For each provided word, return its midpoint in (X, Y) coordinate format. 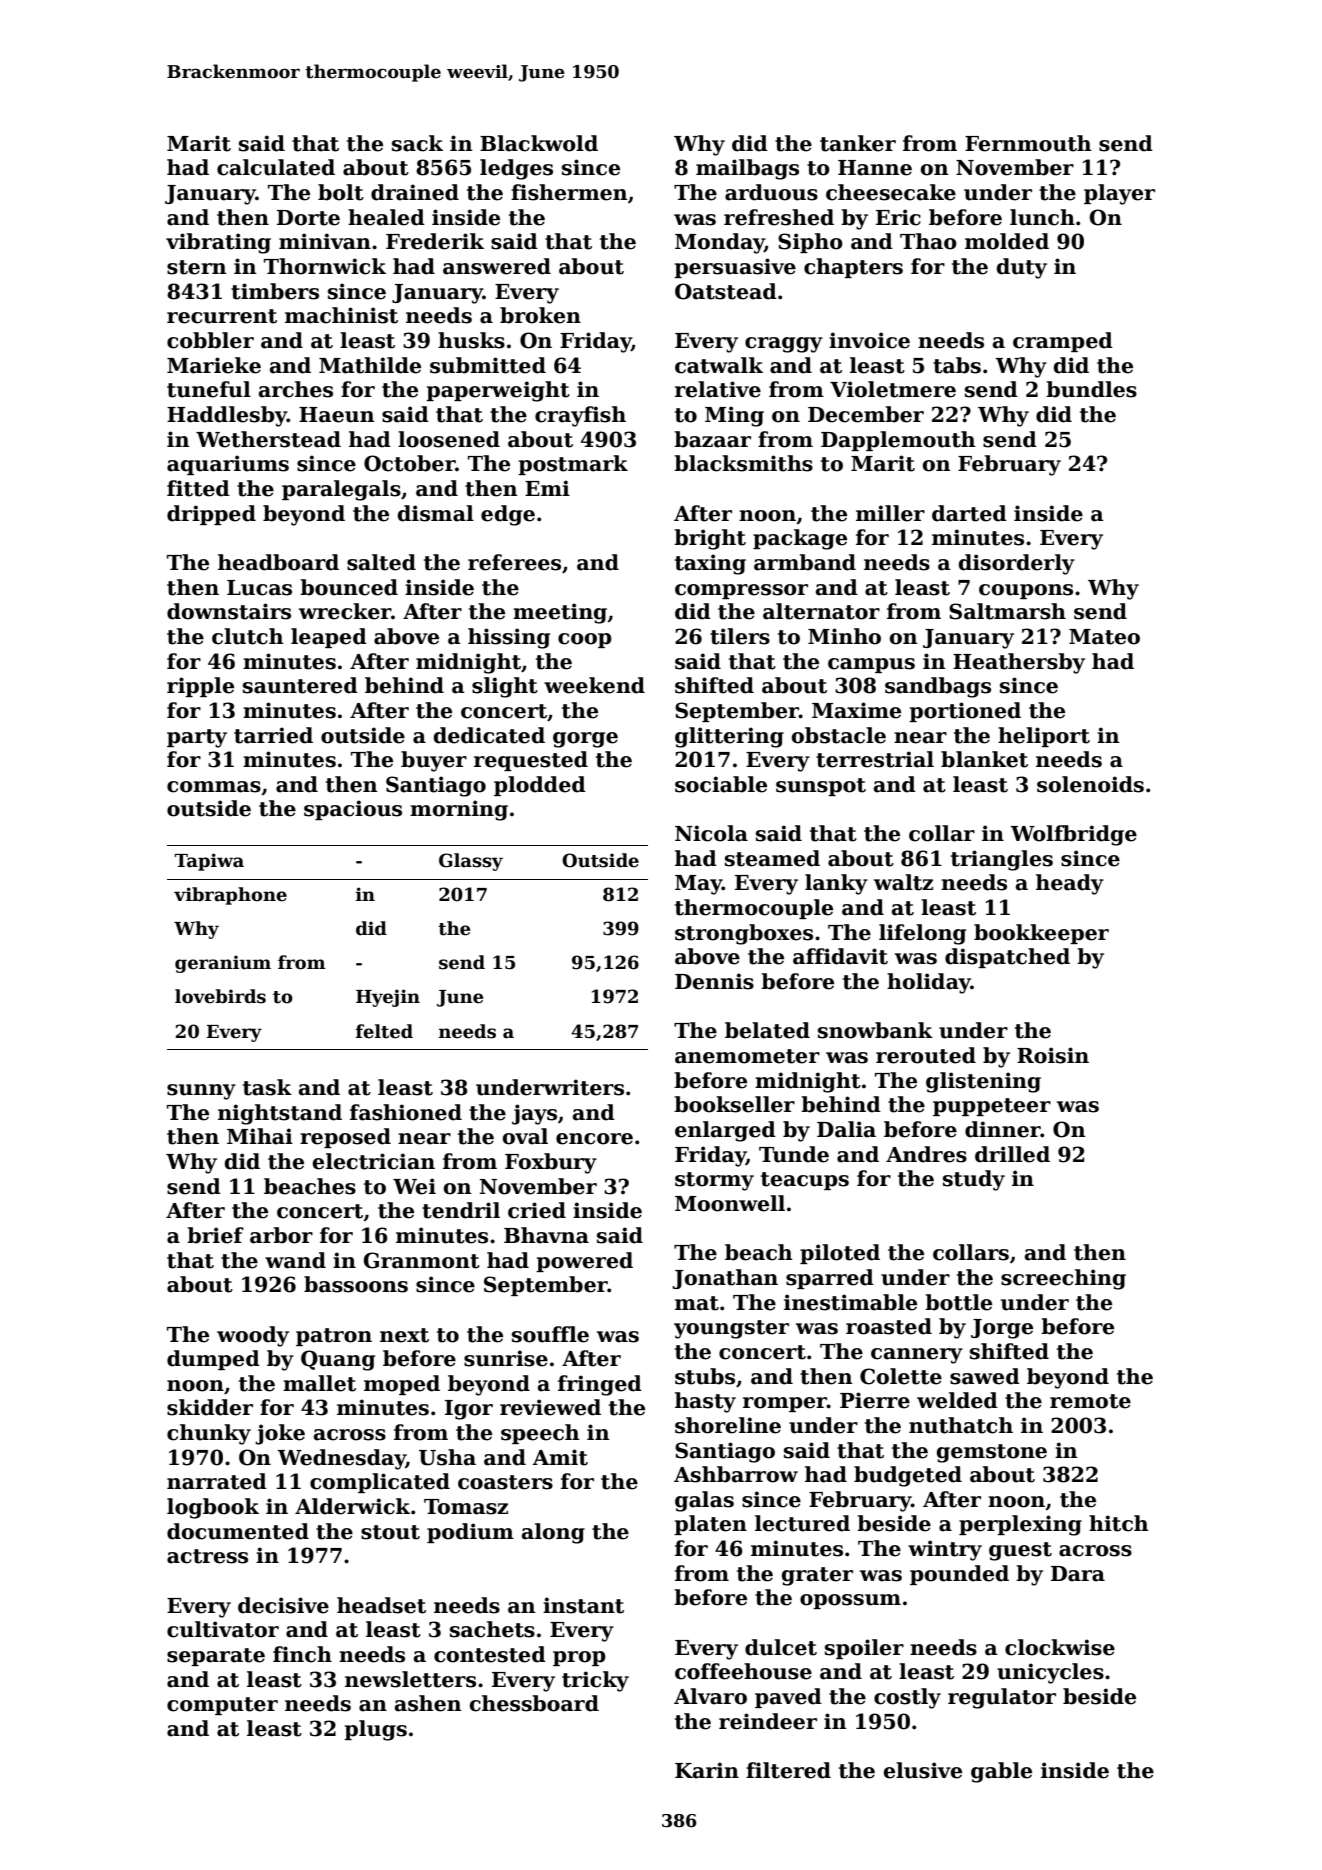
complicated (380, 1483)
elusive (923, 1770)
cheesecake (891, 192)
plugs (375, 1730)
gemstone (992, 1453)
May (698, 885)
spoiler (864, 1649)
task (267, 1087)
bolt (341, 192)
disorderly (1017, 564)
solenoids (1090, 784)
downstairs (229, 611)
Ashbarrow (736, 1474)
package (800, 539)
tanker (858, 143)
